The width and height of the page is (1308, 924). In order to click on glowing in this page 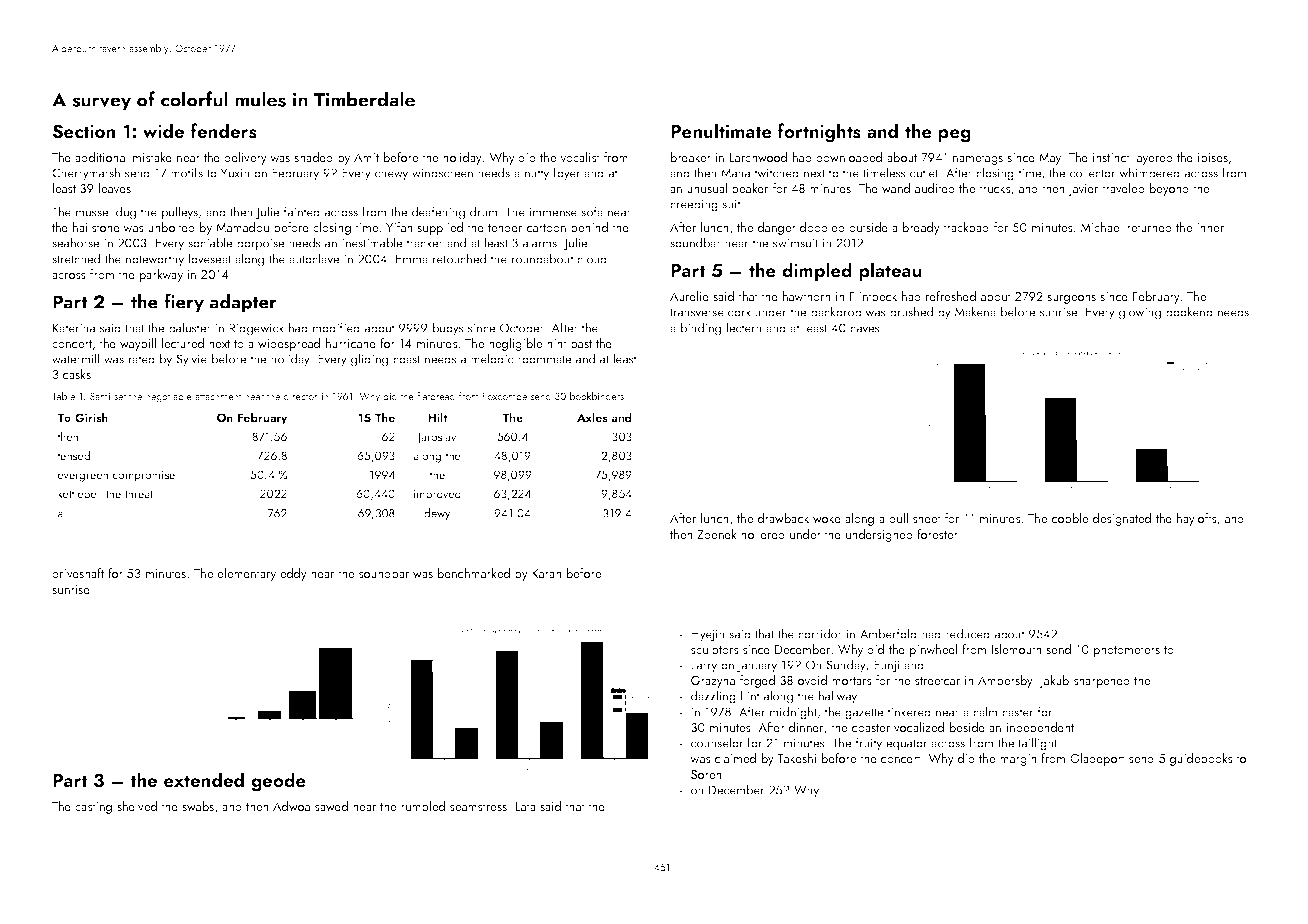, I will do `click(1140, 313)`.
